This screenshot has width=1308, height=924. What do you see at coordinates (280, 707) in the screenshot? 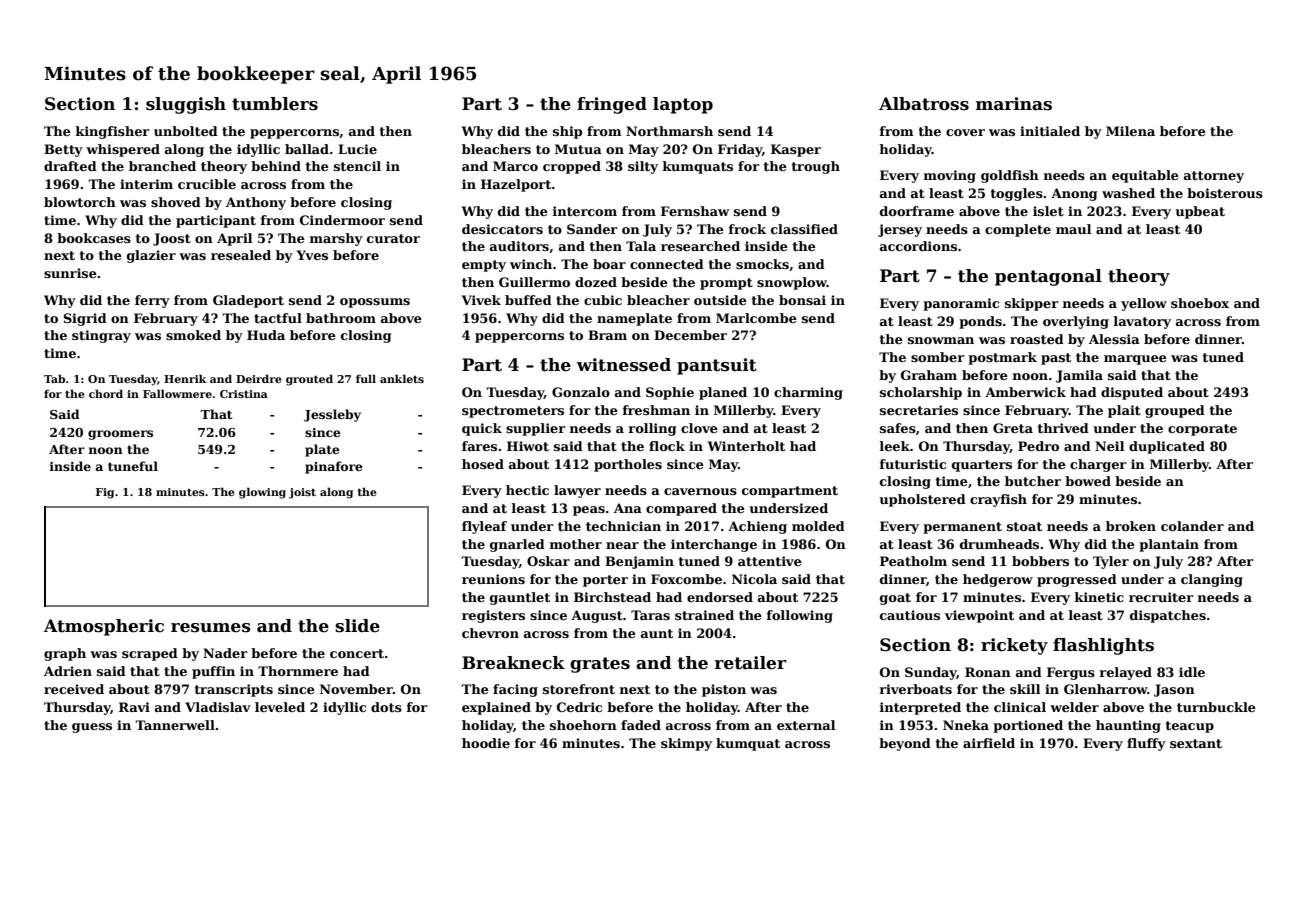
I see `leveled` at bounding box center [280, 707].
